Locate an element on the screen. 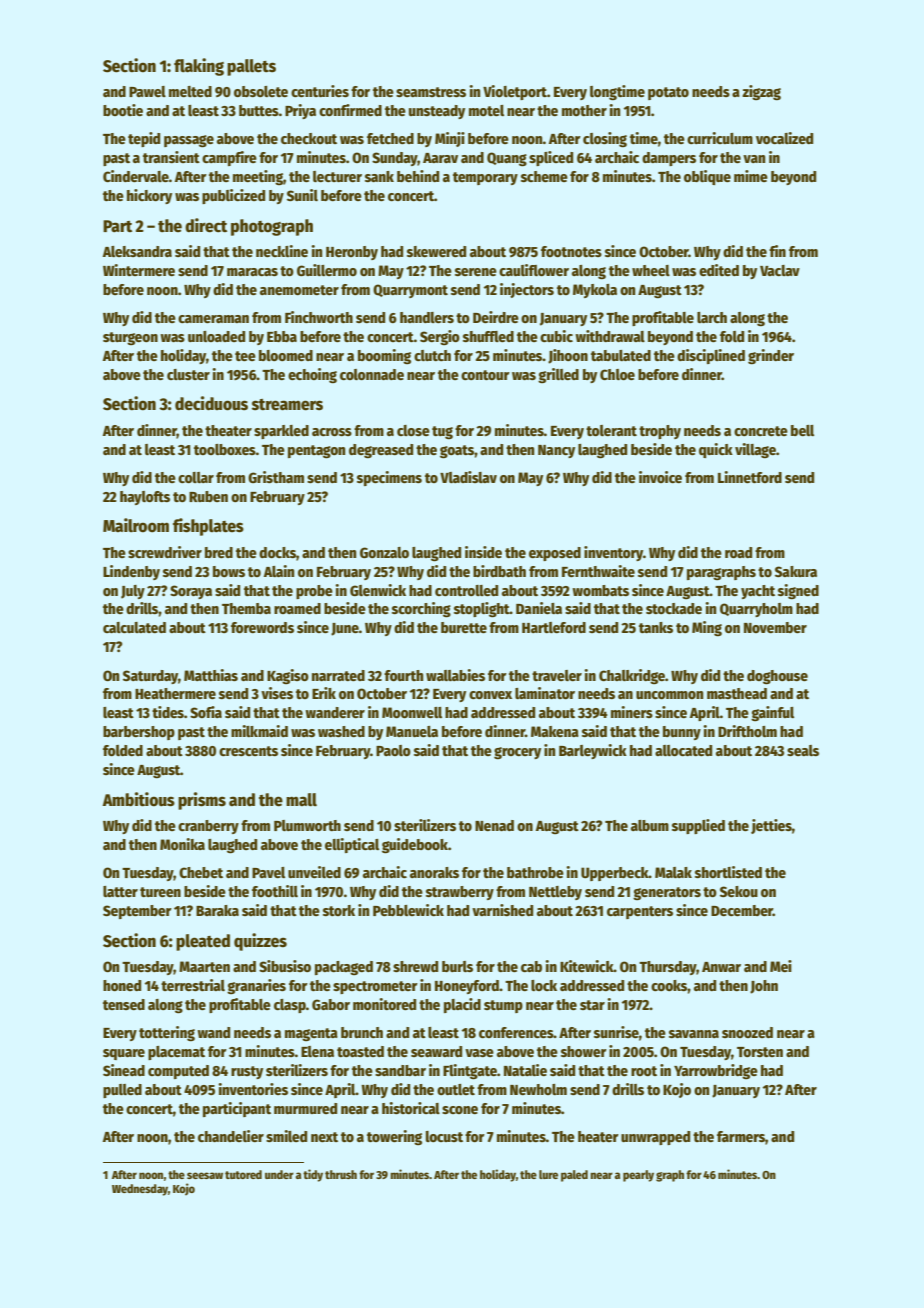  serene is located at coordinates (476, 272).
